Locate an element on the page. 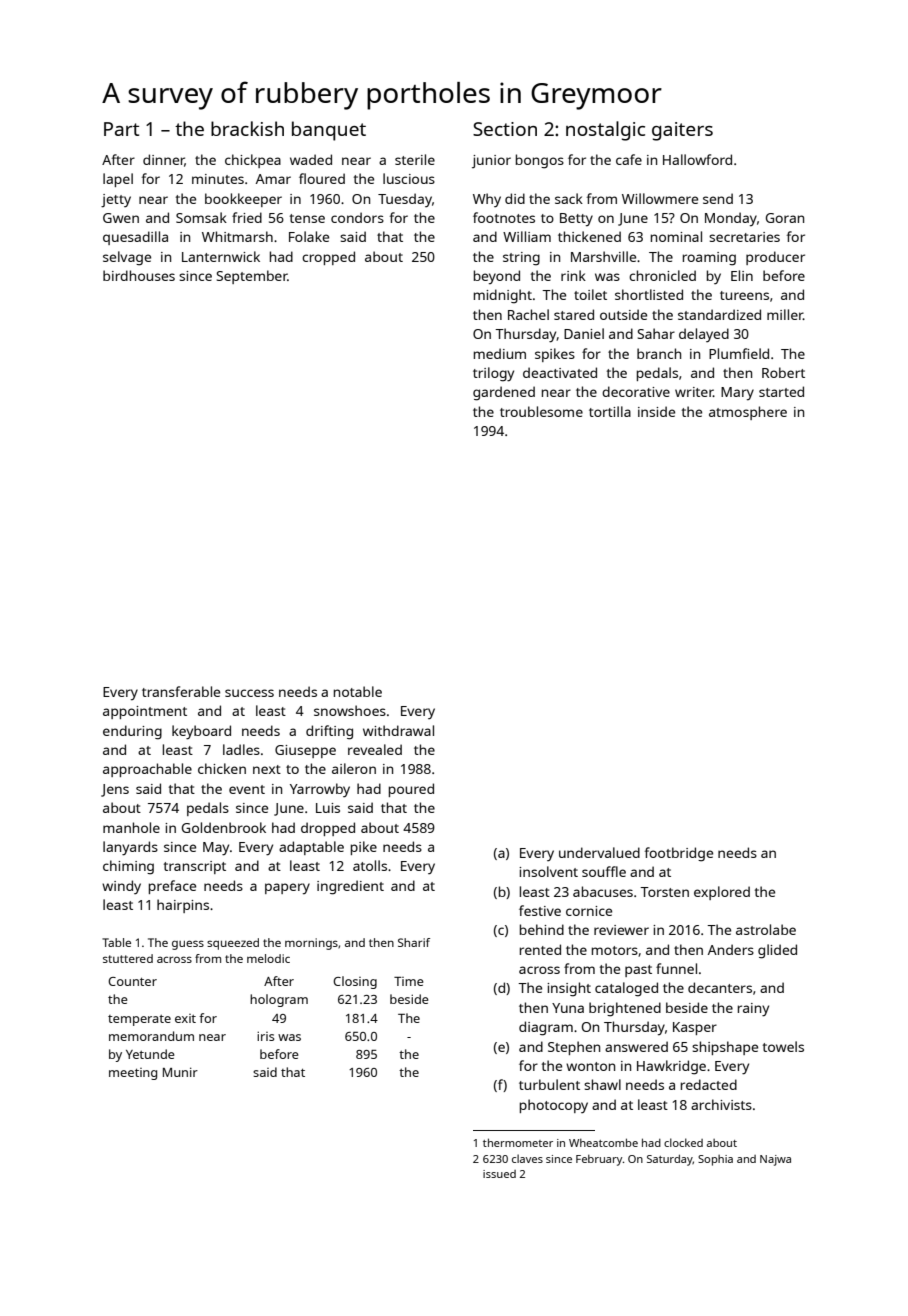 The image size is (908, 1316). midnight is located at coordinates (503, 296).
